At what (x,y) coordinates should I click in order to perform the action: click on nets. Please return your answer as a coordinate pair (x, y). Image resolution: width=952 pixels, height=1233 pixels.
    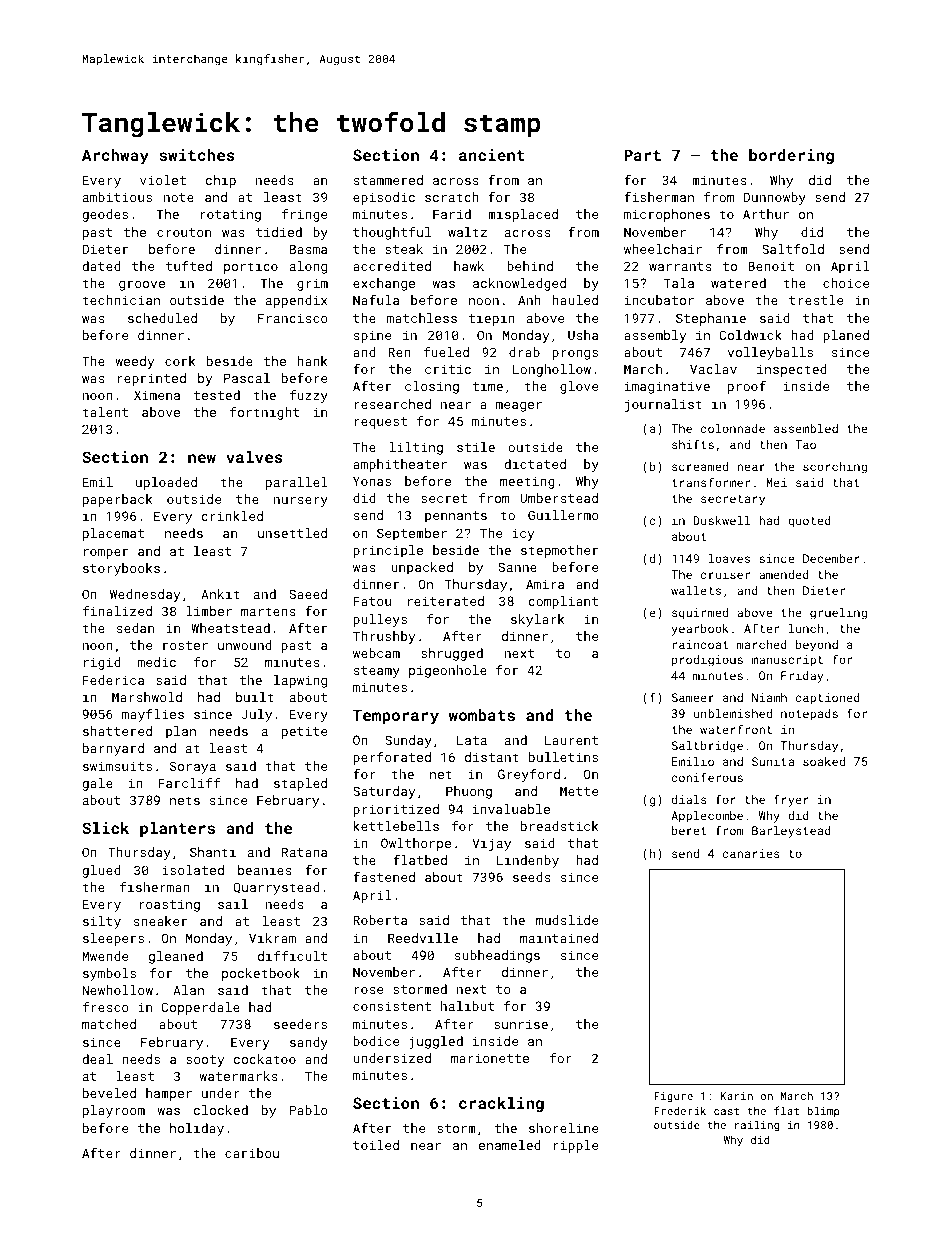
    Looking at the image, I should click on (185, 800).
